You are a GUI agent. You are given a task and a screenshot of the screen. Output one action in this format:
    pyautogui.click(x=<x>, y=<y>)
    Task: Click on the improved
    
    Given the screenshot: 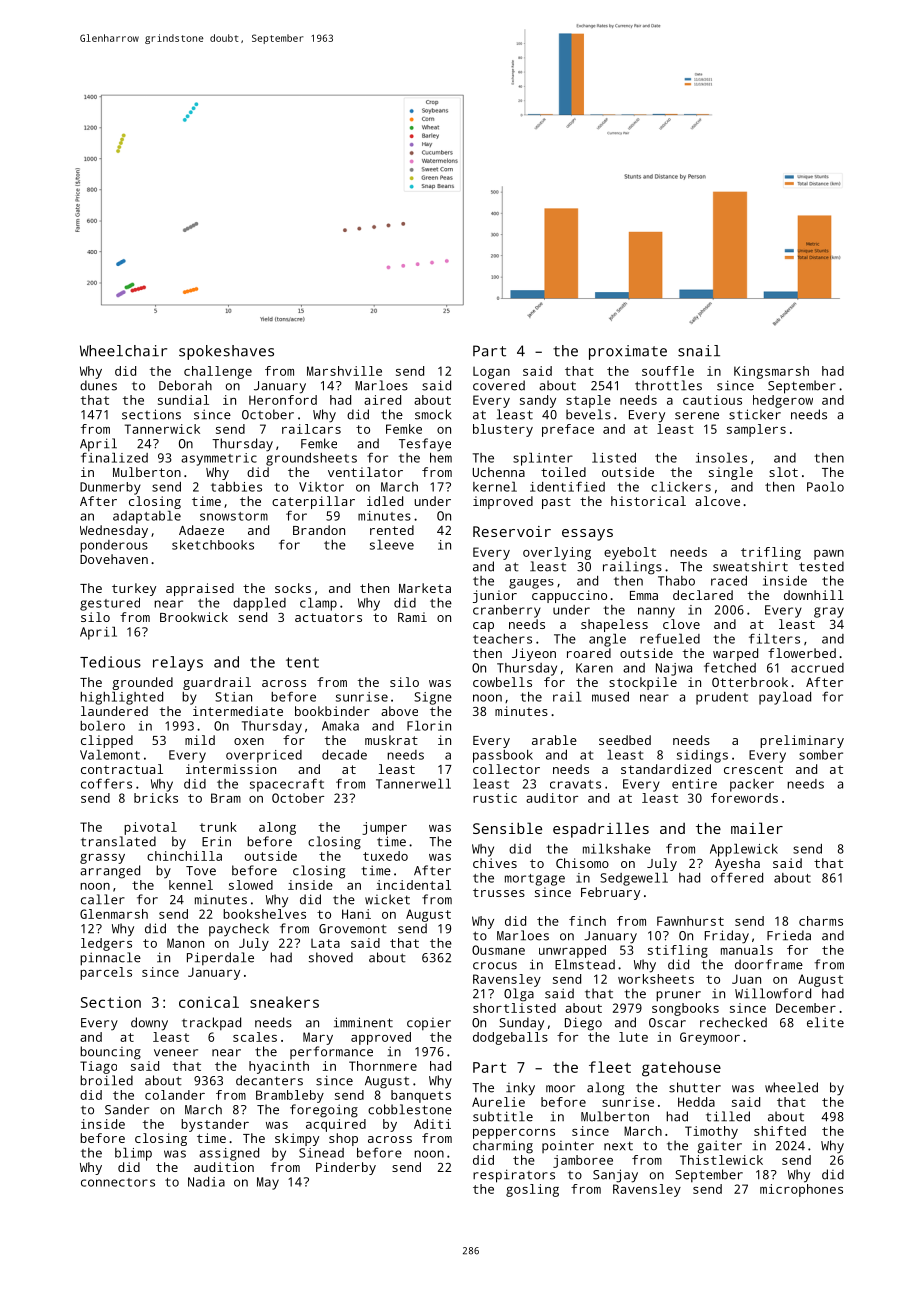 What is the action you would take?
    pyautogui.click(x=503, y=502)
